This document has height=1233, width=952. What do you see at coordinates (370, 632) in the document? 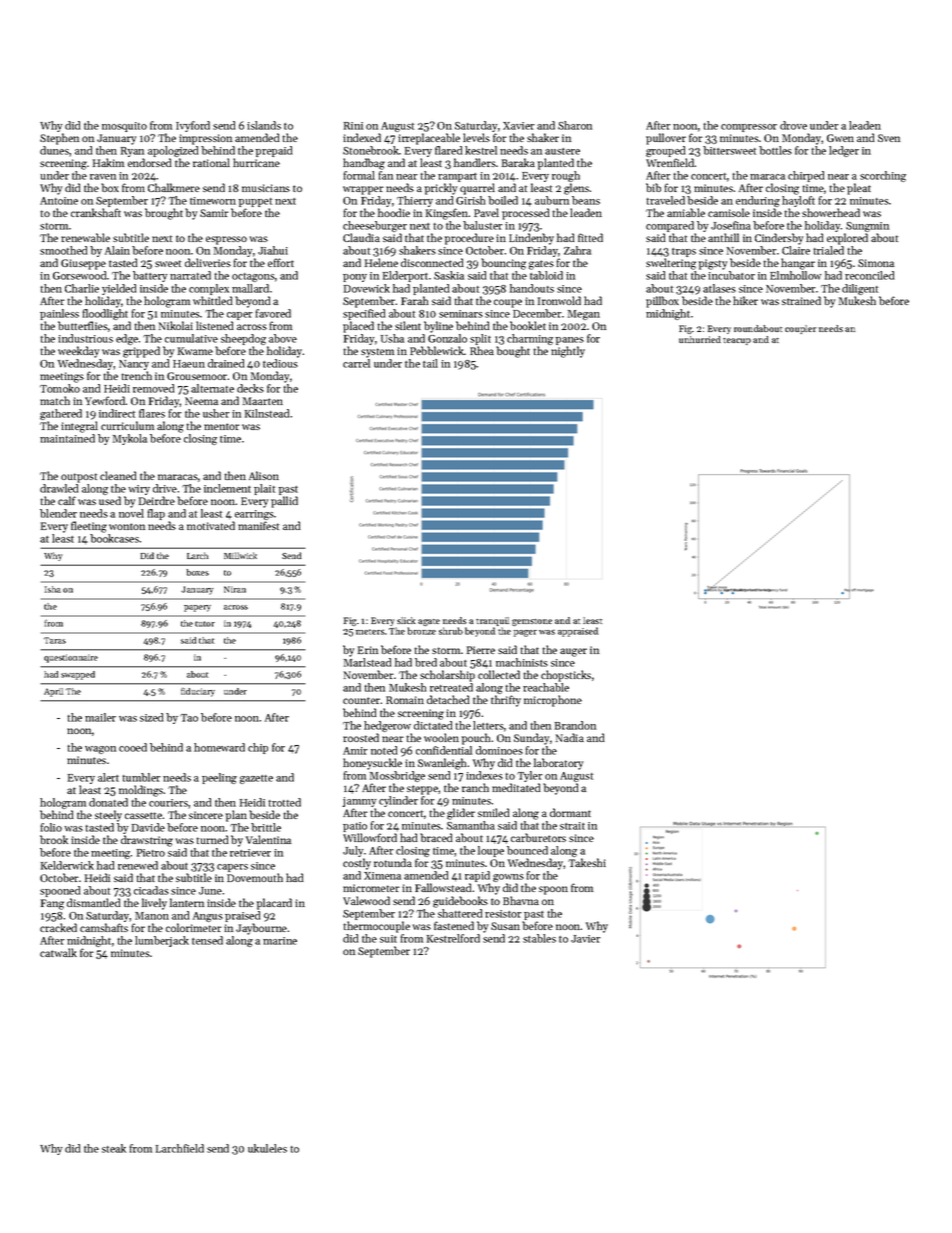
I see `meters` at bounding box center [370, 632].
